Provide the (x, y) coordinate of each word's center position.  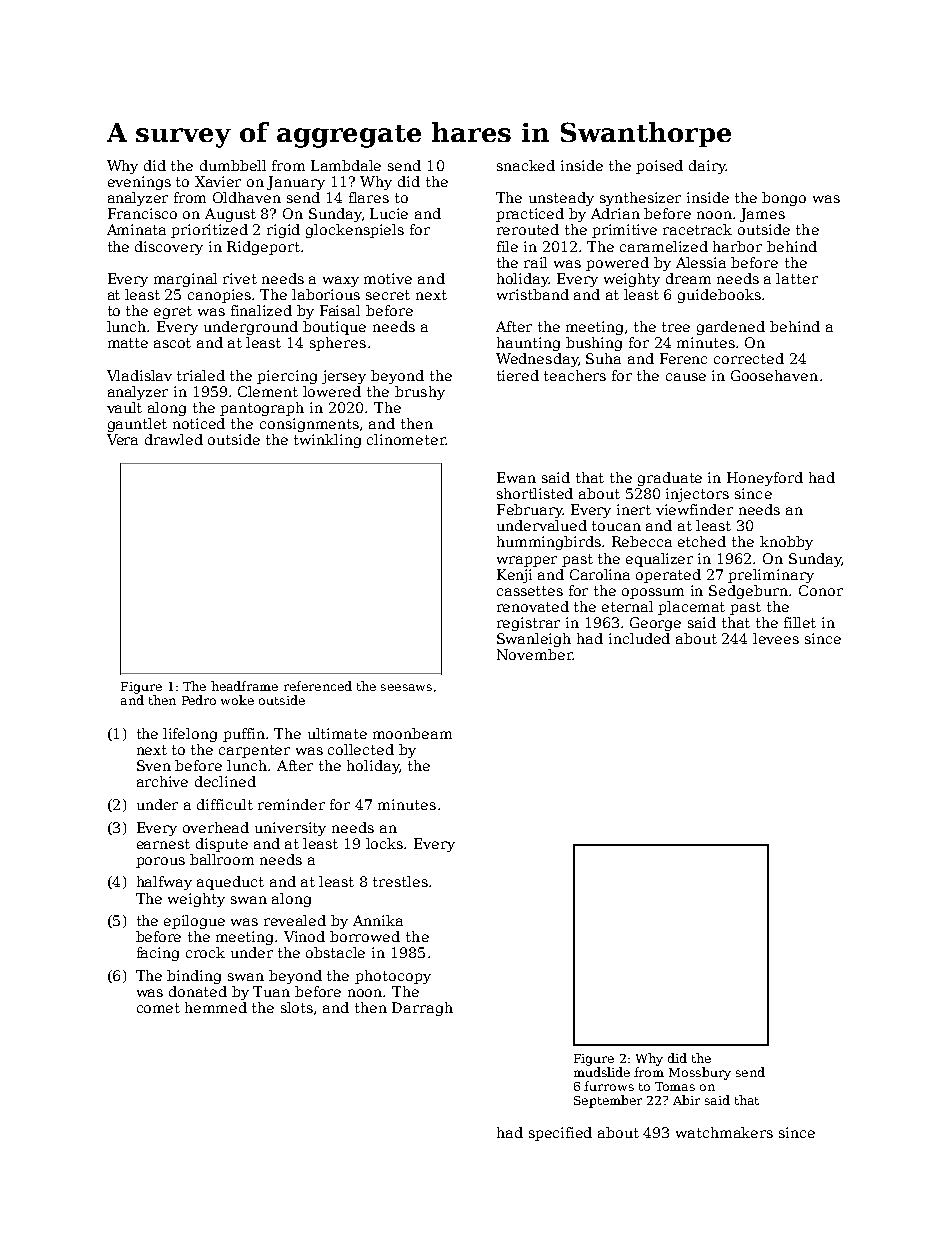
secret (388, 295)
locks (384, 843)
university (290, 829)
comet (158, 1008)
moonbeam (412, 733)
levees (776, 638)
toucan (616, 526)
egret (173, 312)
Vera (122, 439)
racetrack (697, 229)
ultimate (337, 733)
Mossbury (700, 1073)
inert (634, 509)
